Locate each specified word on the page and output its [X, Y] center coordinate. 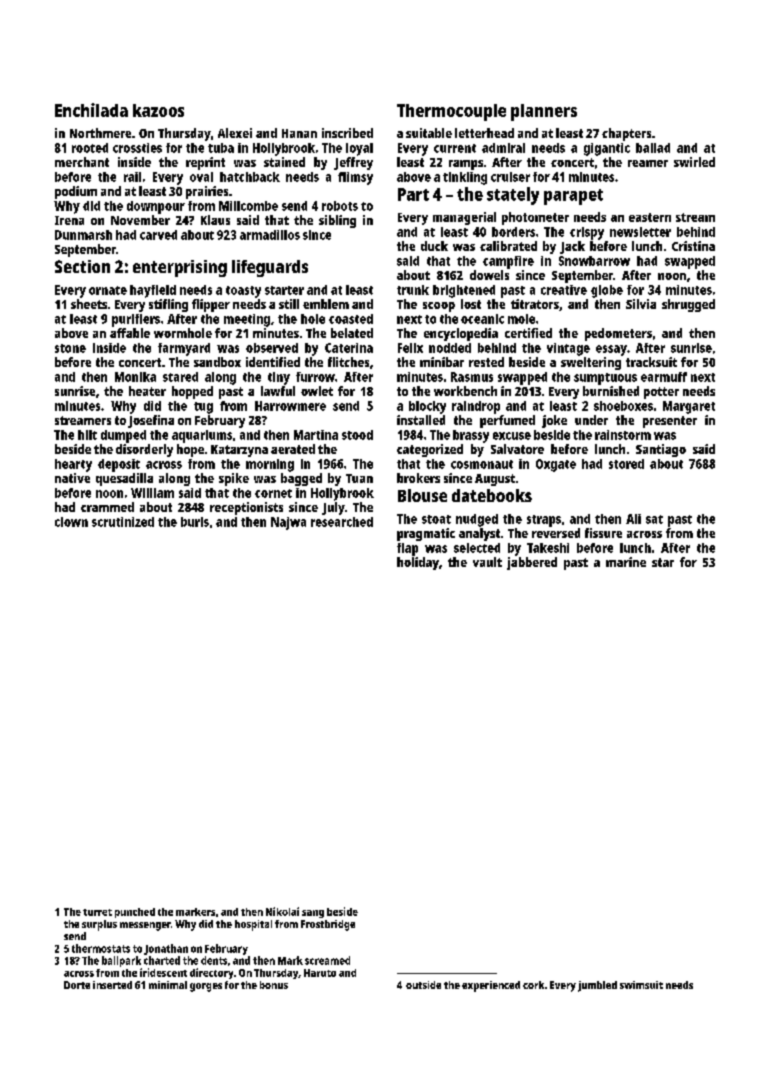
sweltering [591, 363]
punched [135, 913]
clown [71, 522]
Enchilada [91, 110]
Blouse [422, 495]
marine [626, 562]
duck [434, 246]
